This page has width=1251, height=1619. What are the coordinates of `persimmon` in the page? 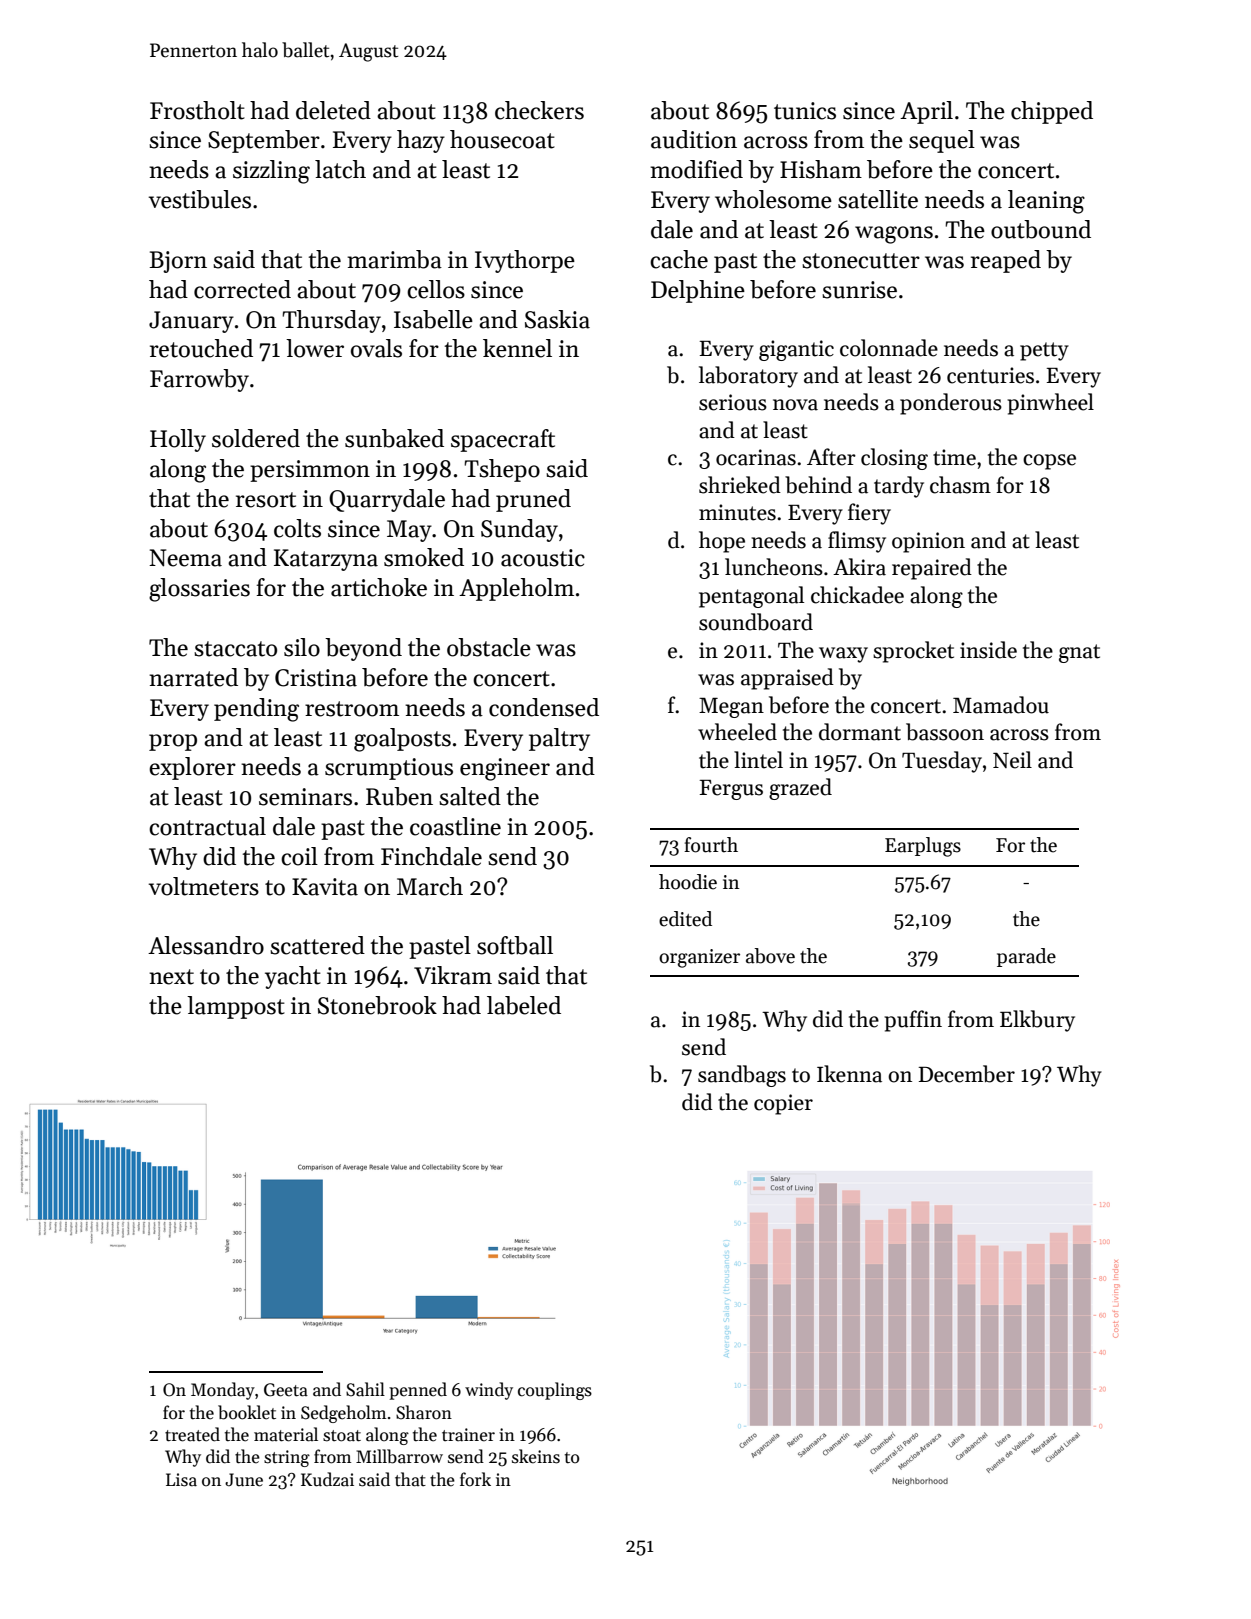 It's located at (310, 471).
